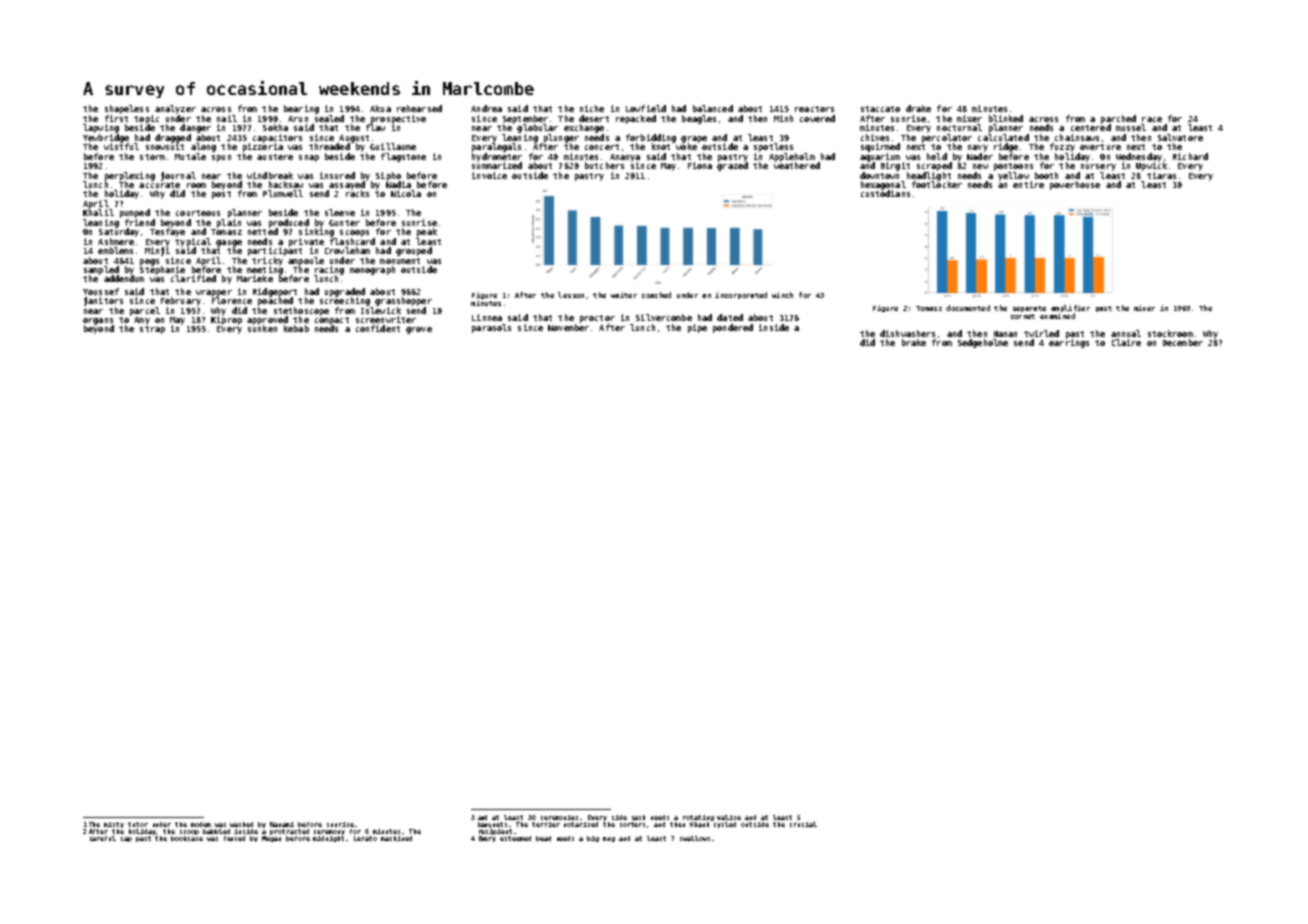  Describe the element at coordinates (221, 195) in the screenshot. I see `post` at that location.
